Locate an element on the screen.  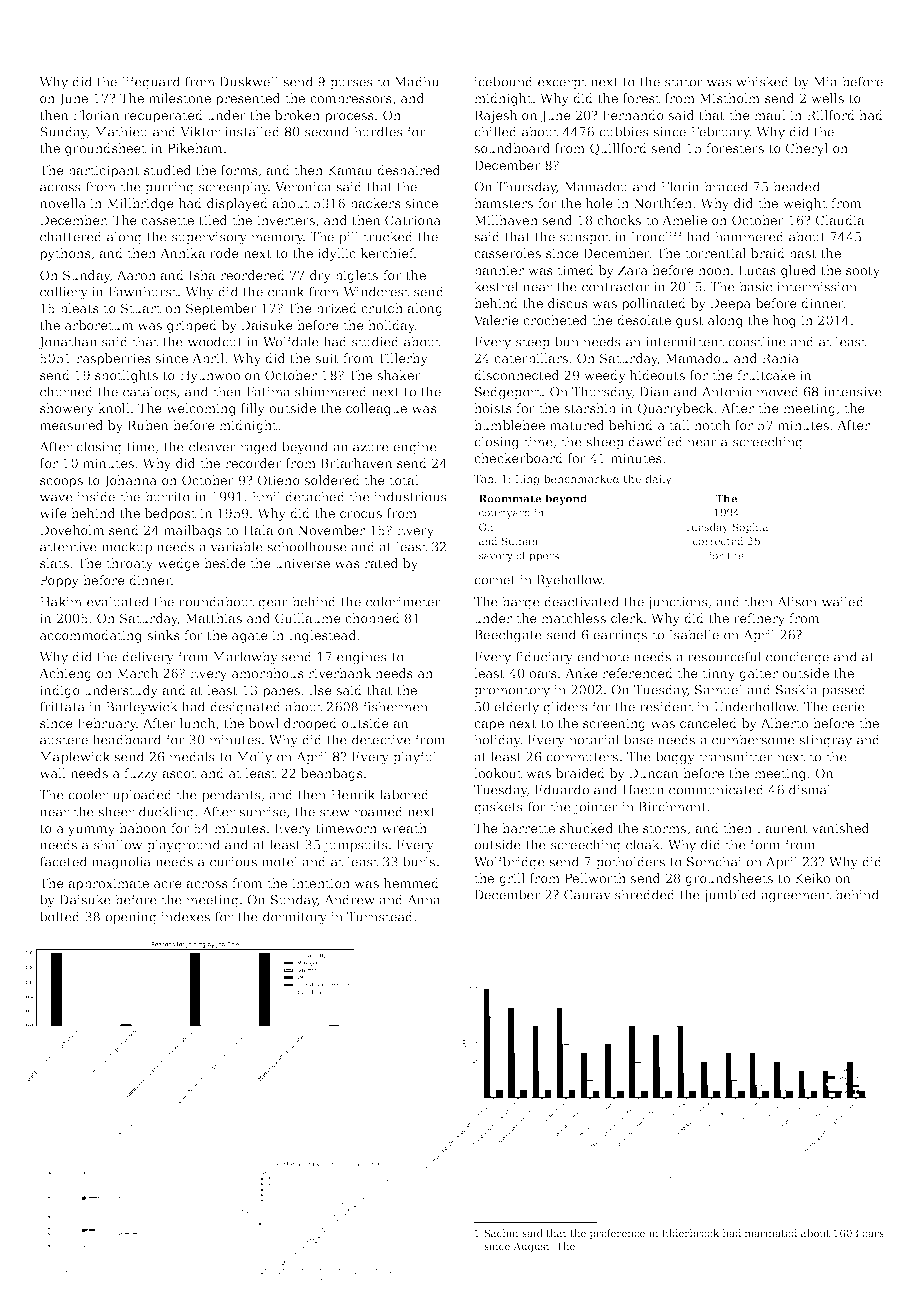
slats is located at coordinates (54, 563).
